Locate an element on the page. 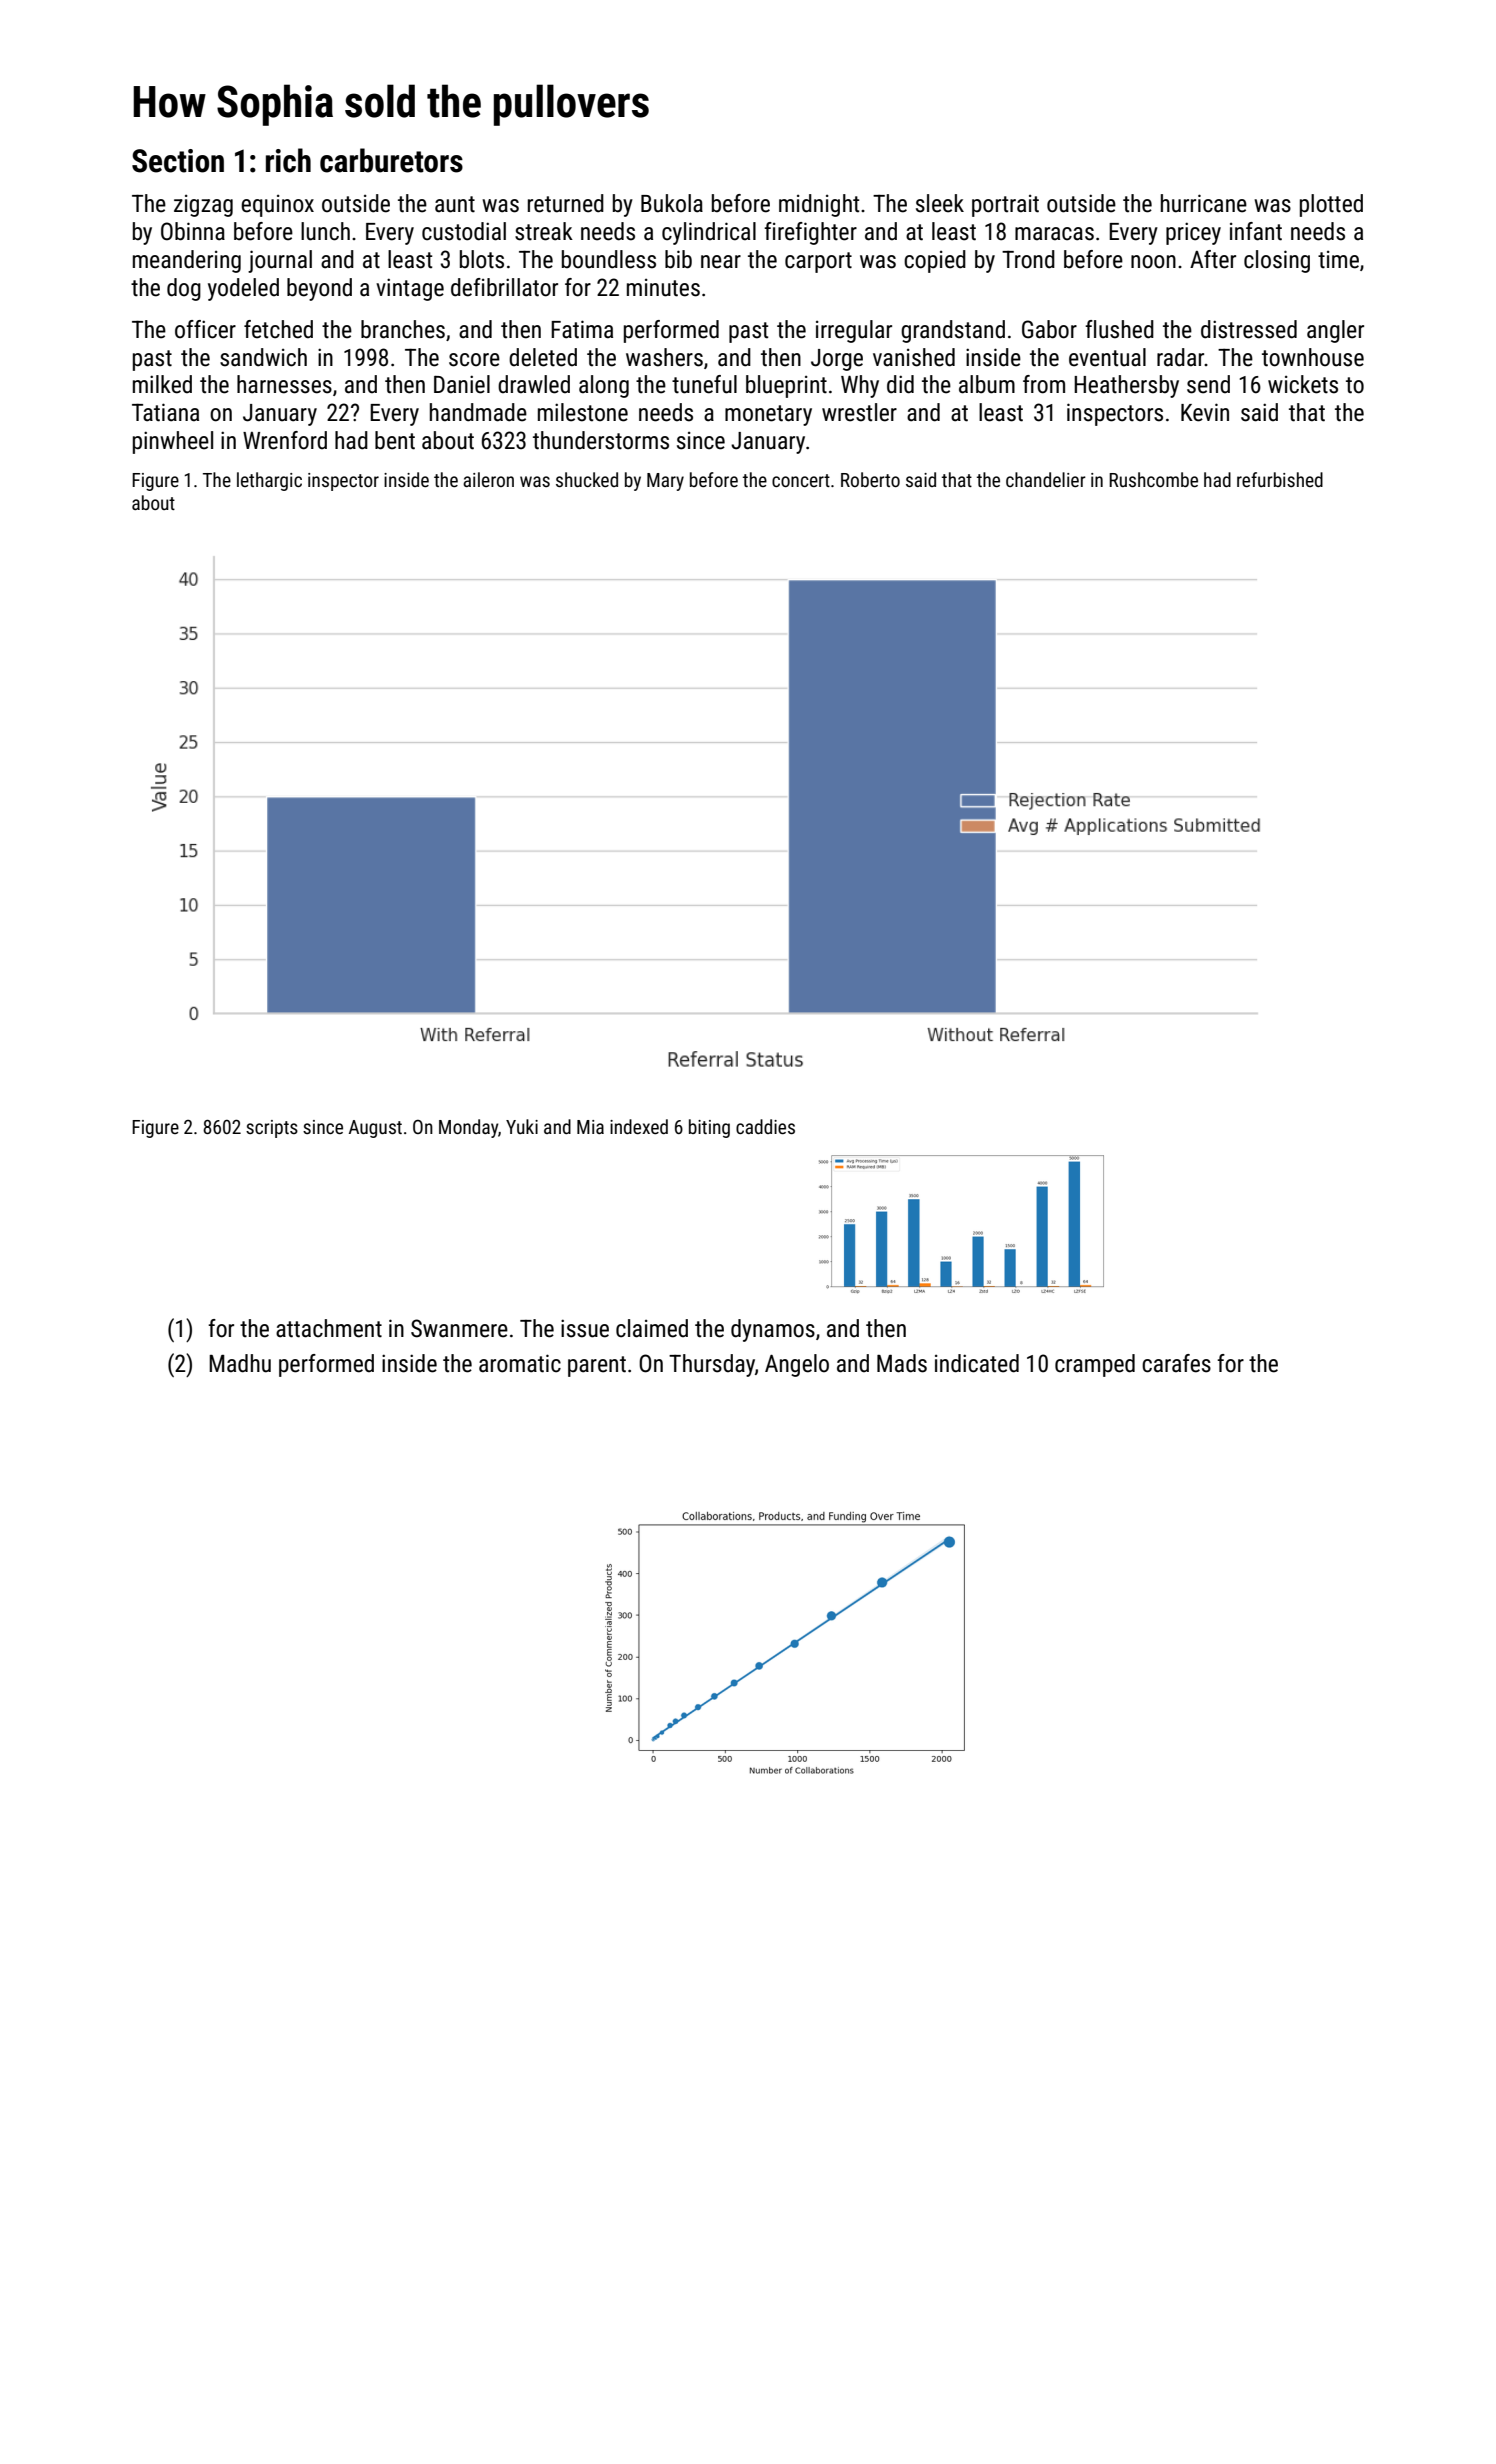  Madhu is located at coordinates (240, 1363).
